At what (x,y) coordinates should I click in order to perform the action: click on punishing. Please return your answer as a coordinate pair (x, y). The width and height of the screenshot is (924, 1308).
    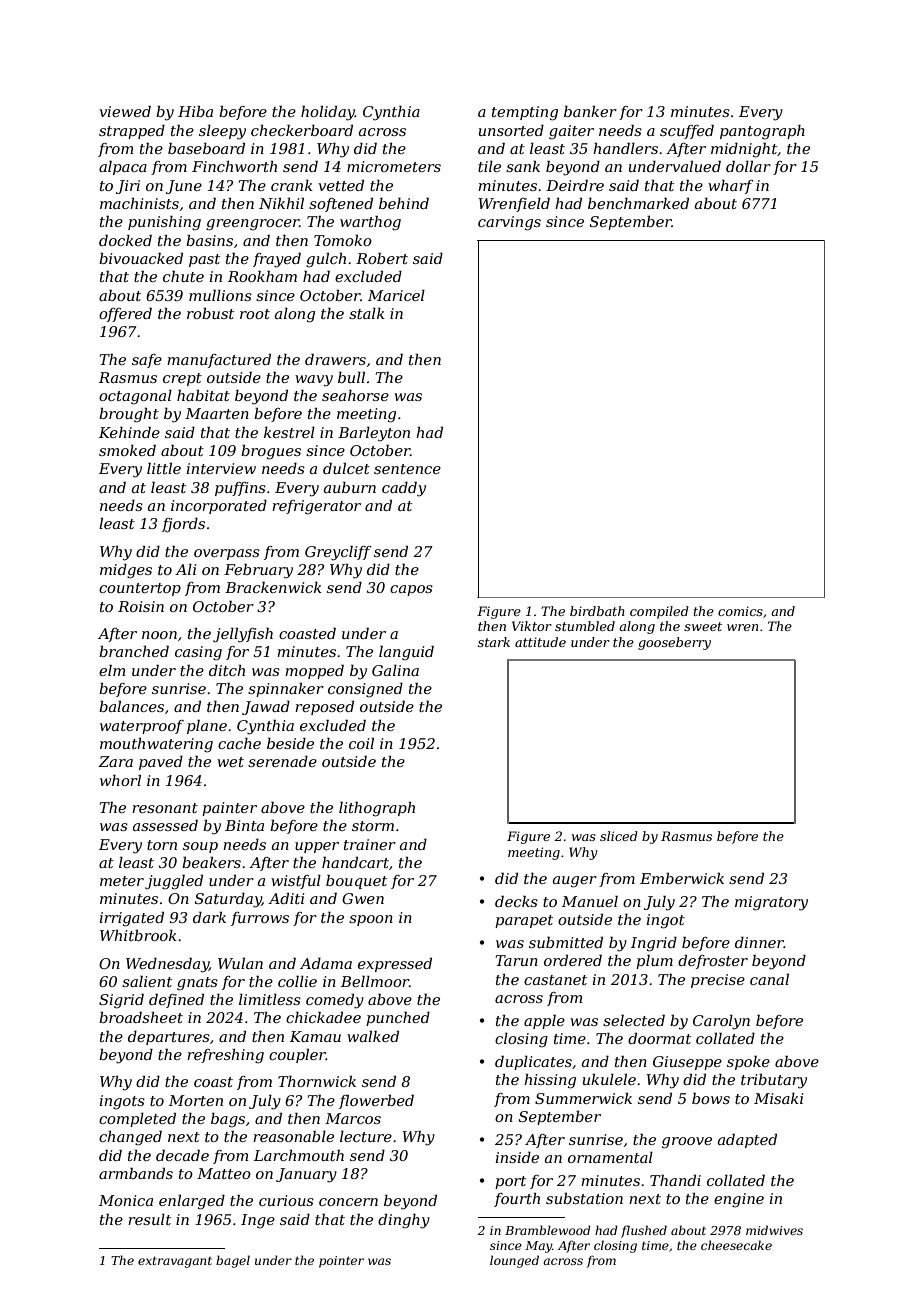
    Looking at the image, I should click on (164, 223).
